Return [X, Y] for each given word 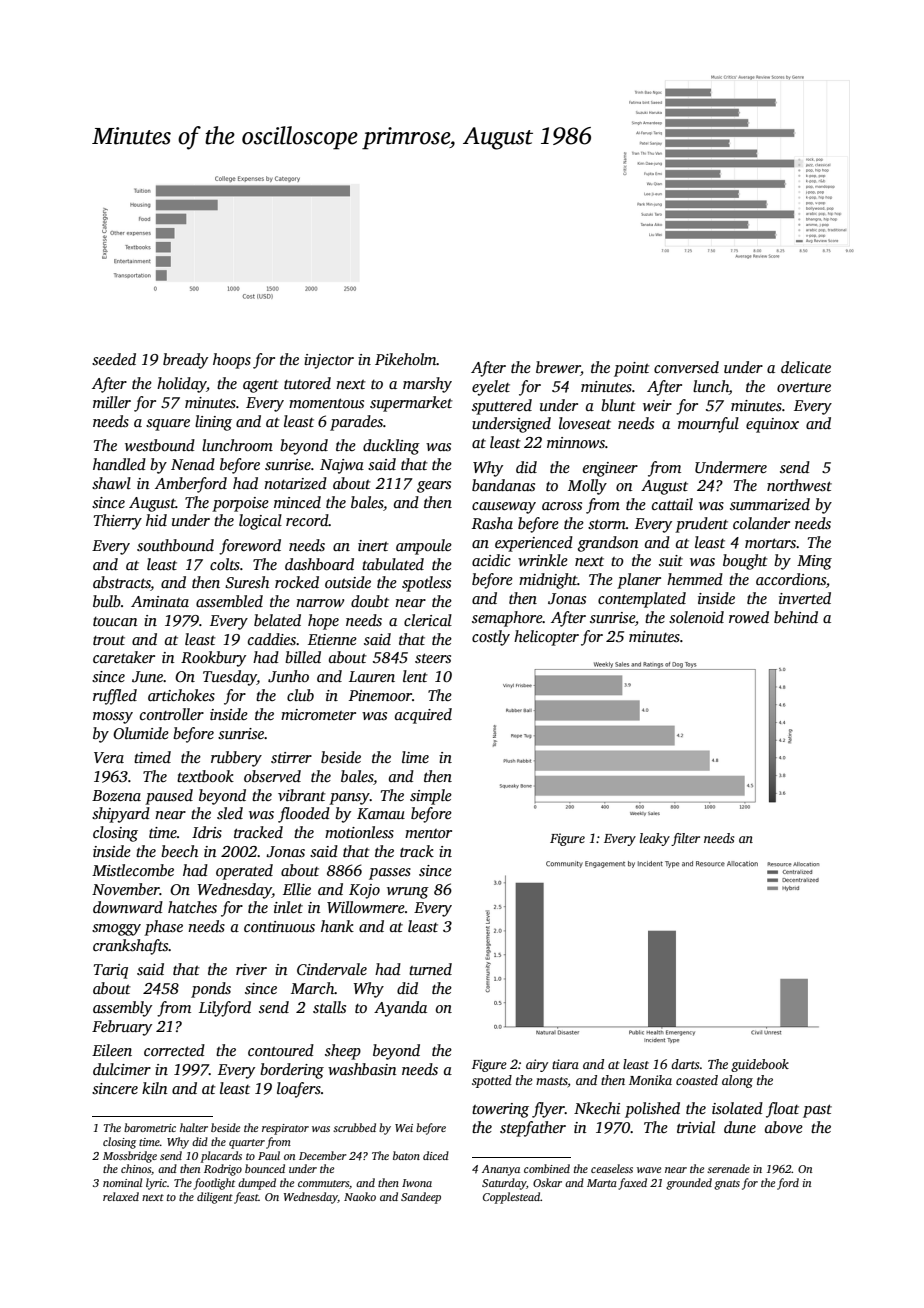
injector [329, 361]
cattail [672, 504]
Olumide [141, 733]
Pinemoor [380, 695]
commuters [324, 1184]
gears [434, 487]
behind [796, 617]
